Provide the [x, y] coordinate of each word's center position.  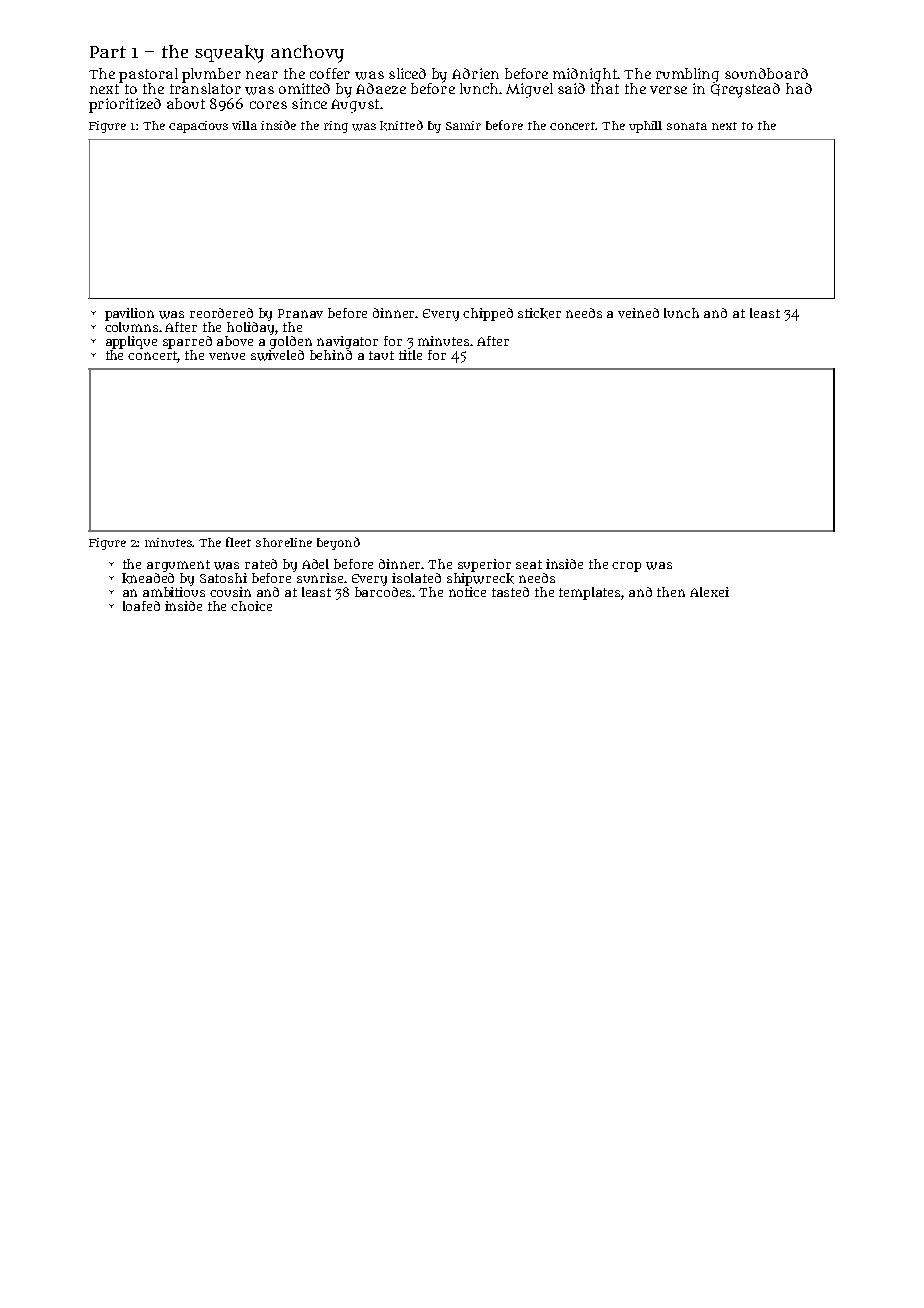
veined [638, 313]
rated [261, 564]
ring [336, 127]
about [186, 103]
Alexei [709, 592]
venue [227, 356]
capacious [198, 127]
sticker [539, 313]
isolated [416, 578]
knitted [401, 125]
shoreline [284, 542]
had [799, 88]
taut [381, 355]
